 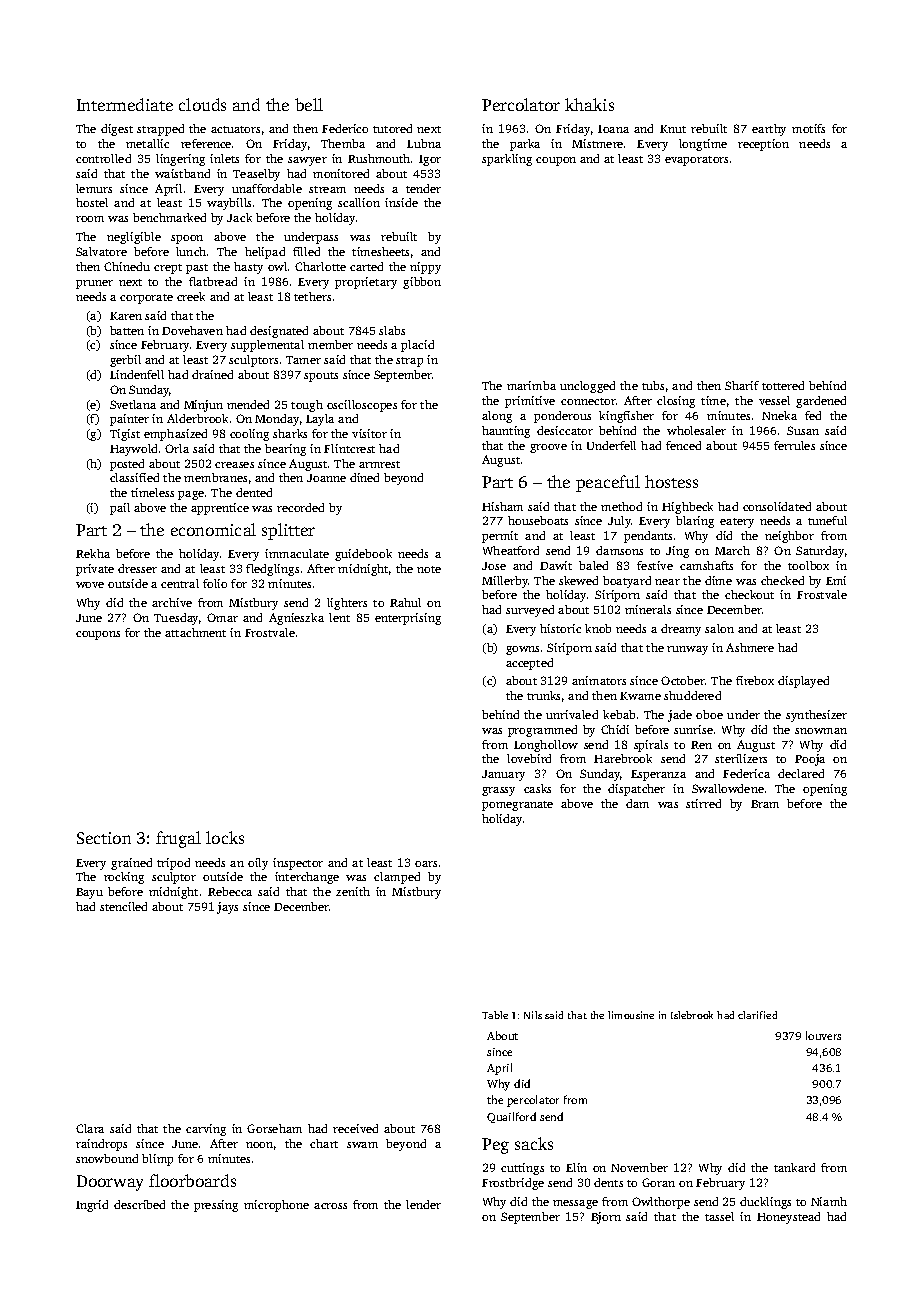 What do you see at coordinates (195, 632) in the page?
I see `attachment` at bounding box center [195, 632].
